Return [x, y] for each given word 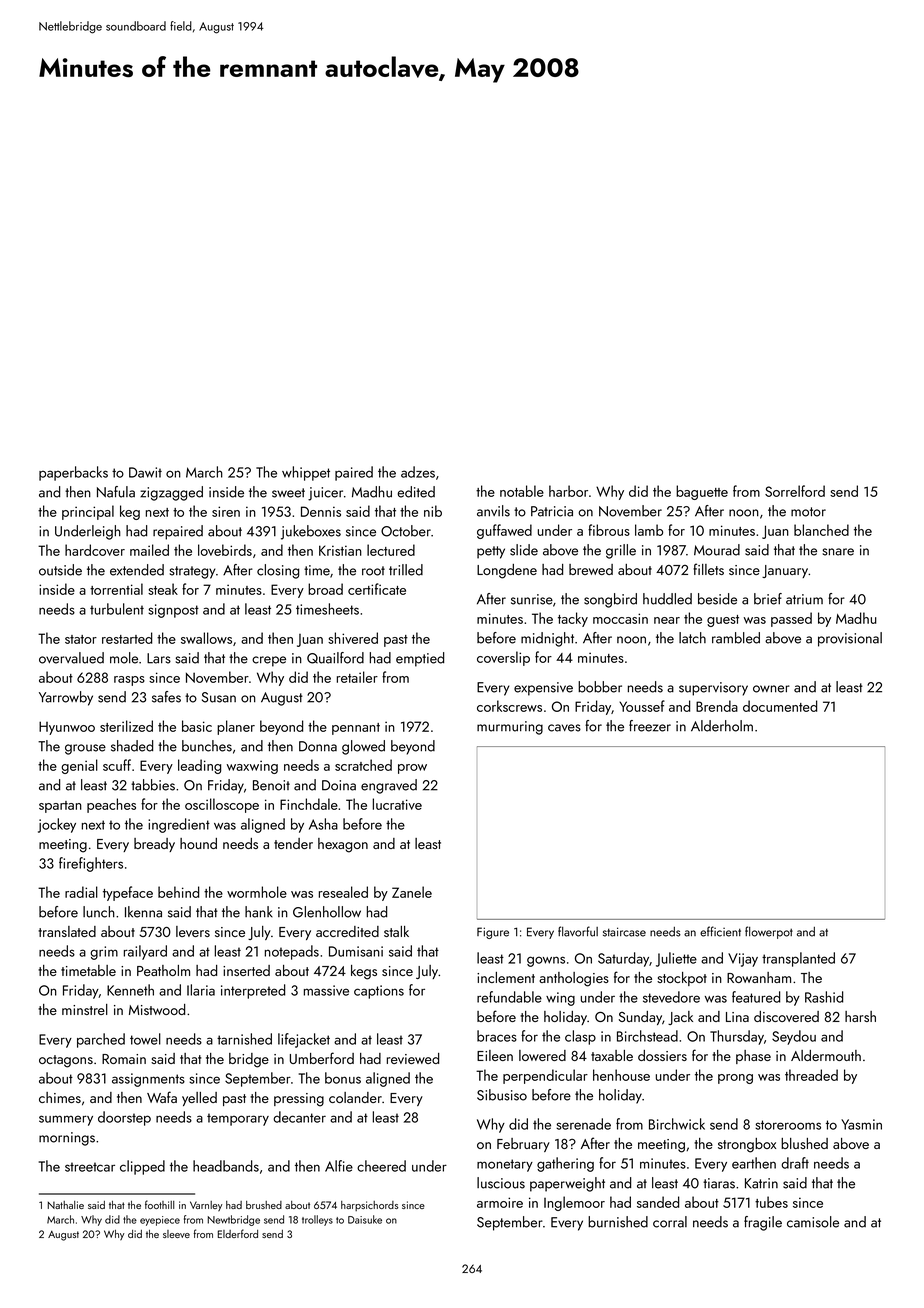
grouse [85, 749]
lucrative [397, 804]
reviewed [413, 1058]
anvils [493, 511]
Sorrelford [795, 491]
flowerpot [769, 932]
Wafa [162, 1097]
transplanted [798, 959]
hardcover [95, 550]
